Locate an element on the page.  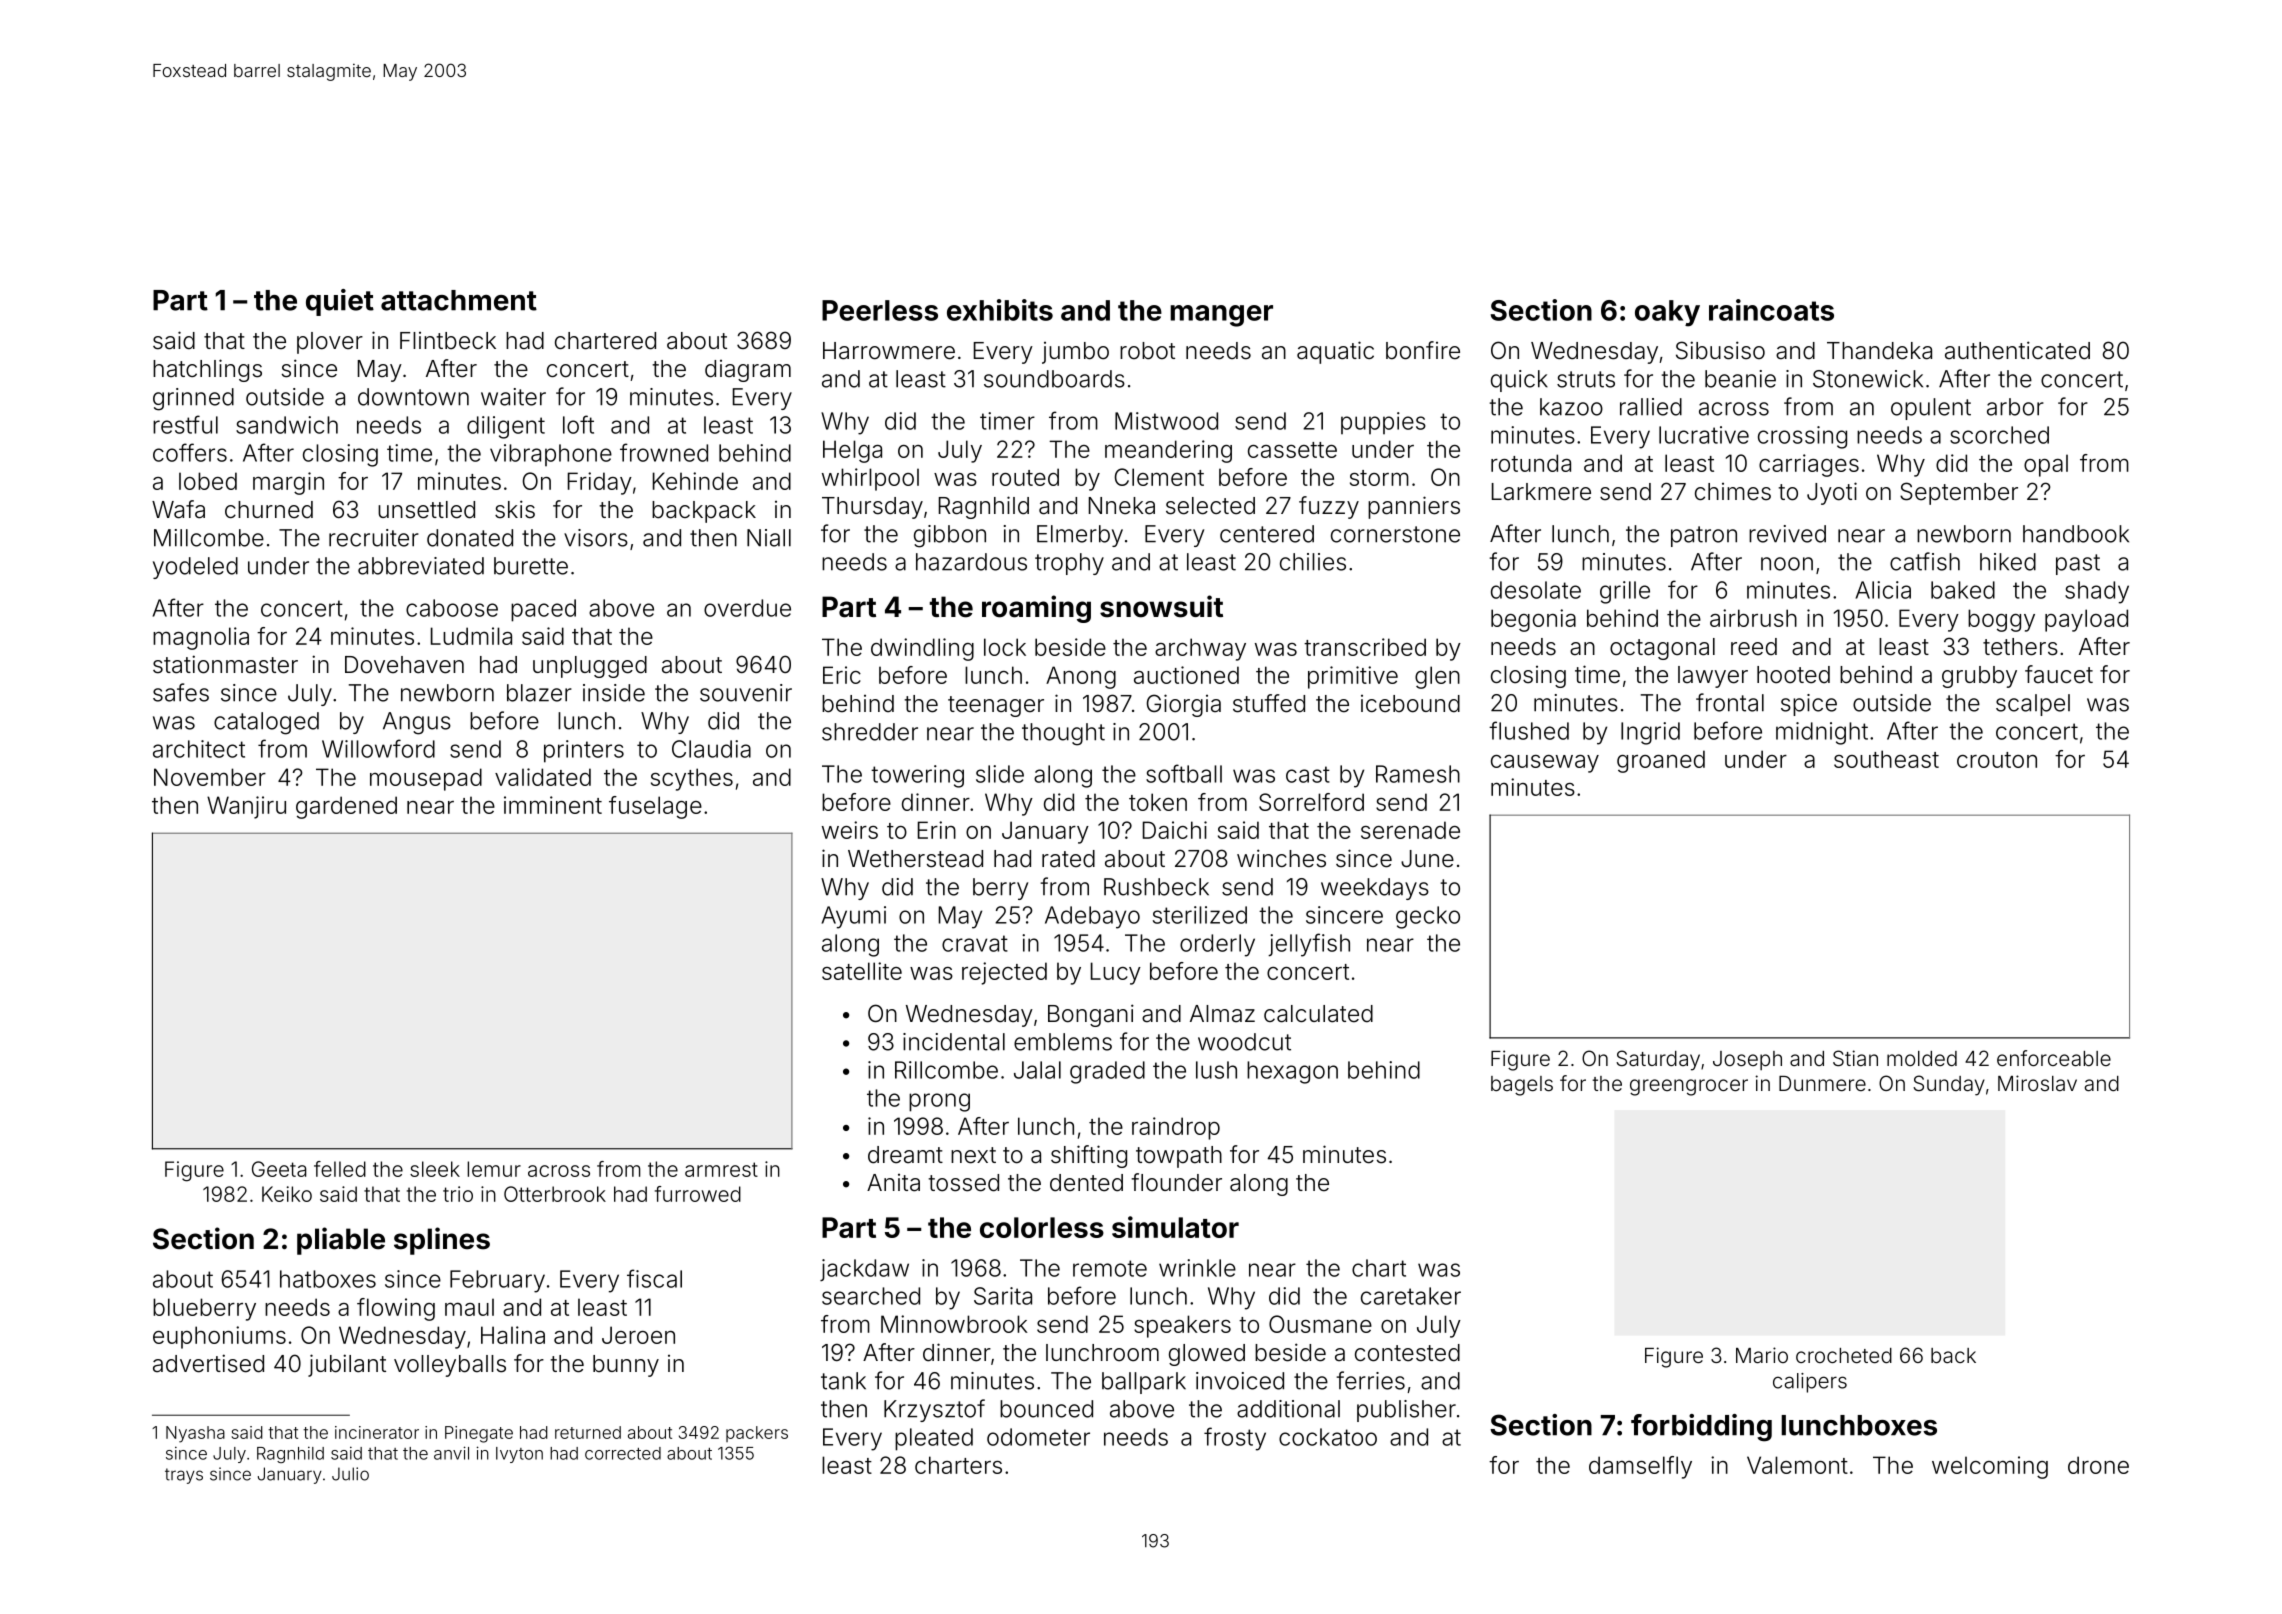
scalpel is located at coordinates (2033, 705).
